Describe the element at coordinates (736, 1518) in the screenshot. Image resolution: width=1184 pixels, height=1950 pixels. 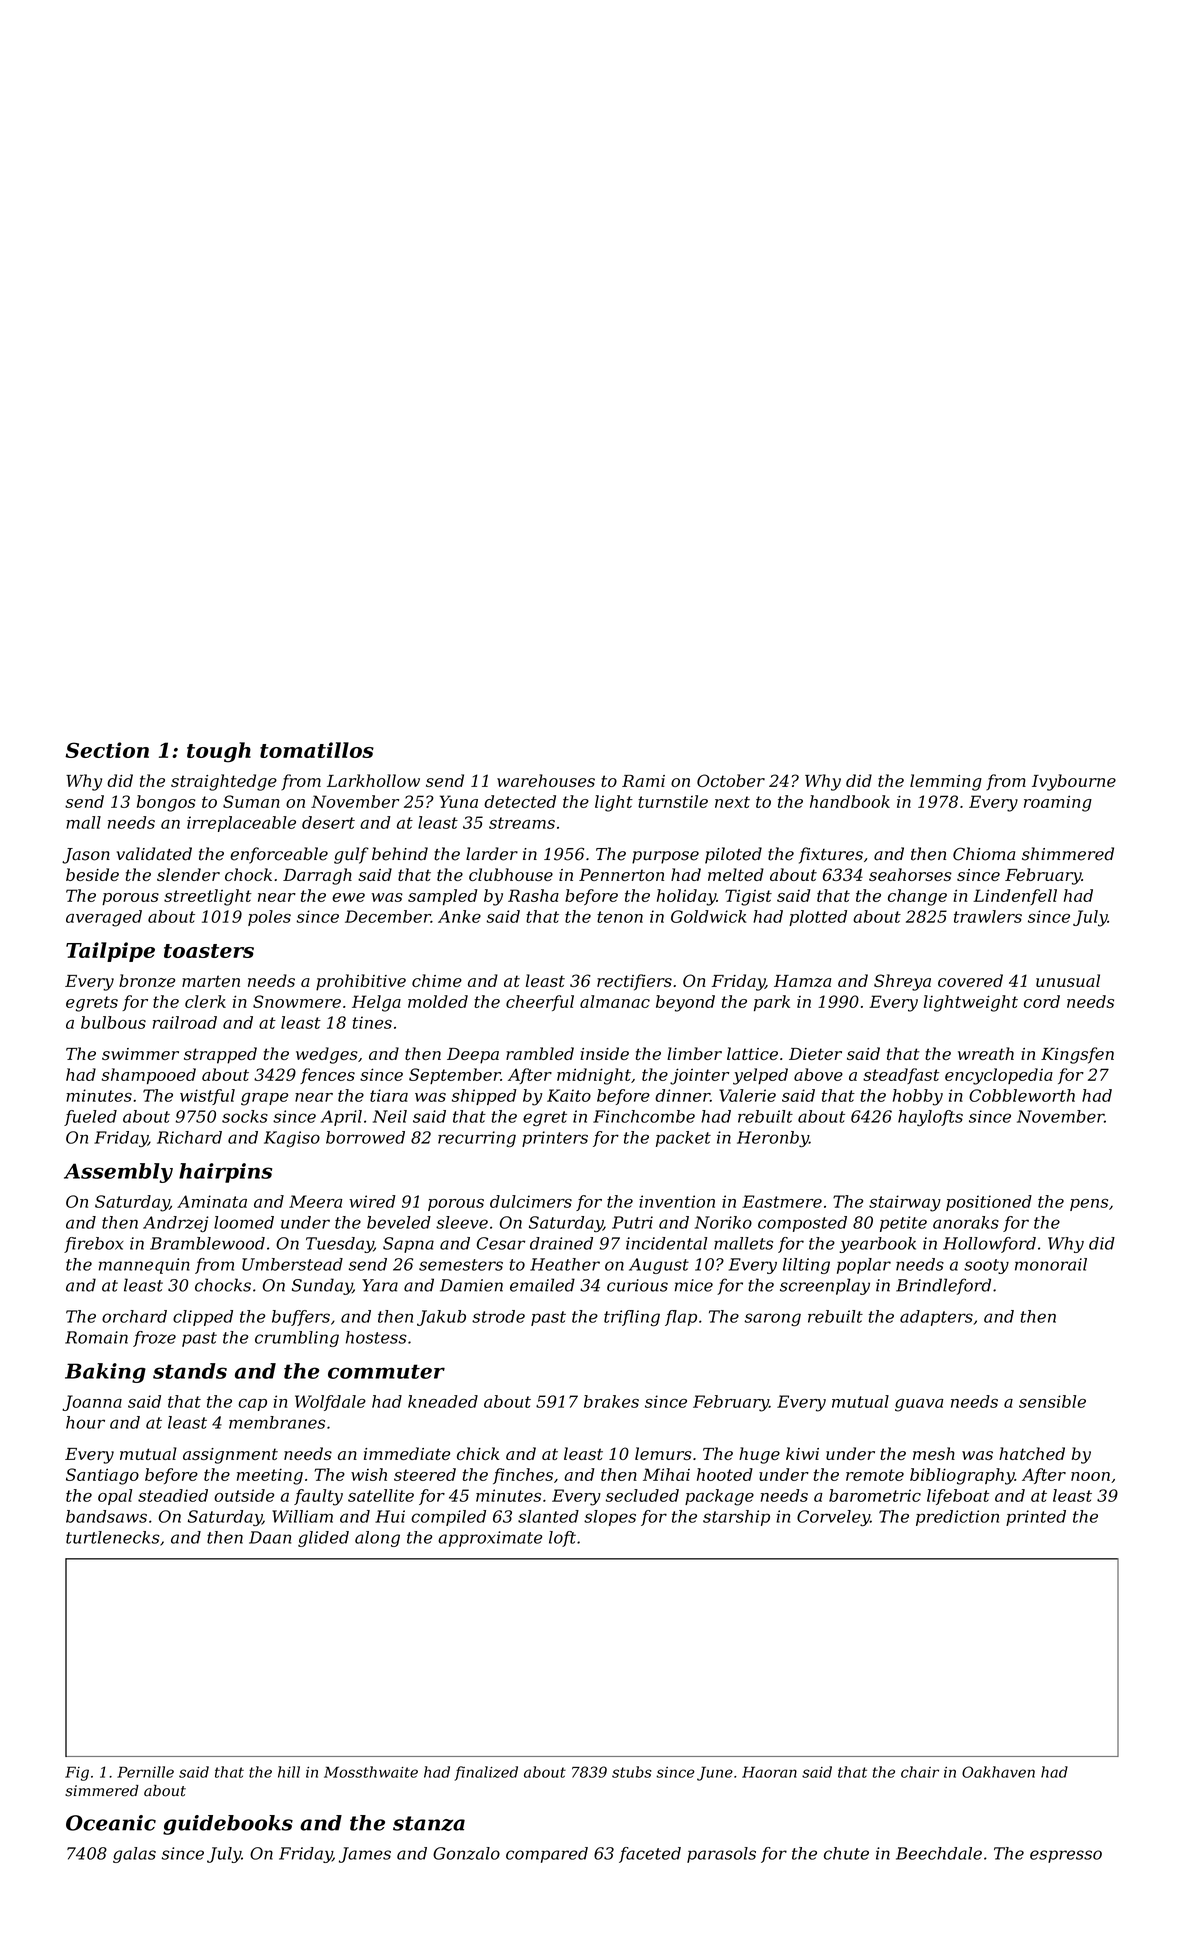
I see `starship` at that location.
